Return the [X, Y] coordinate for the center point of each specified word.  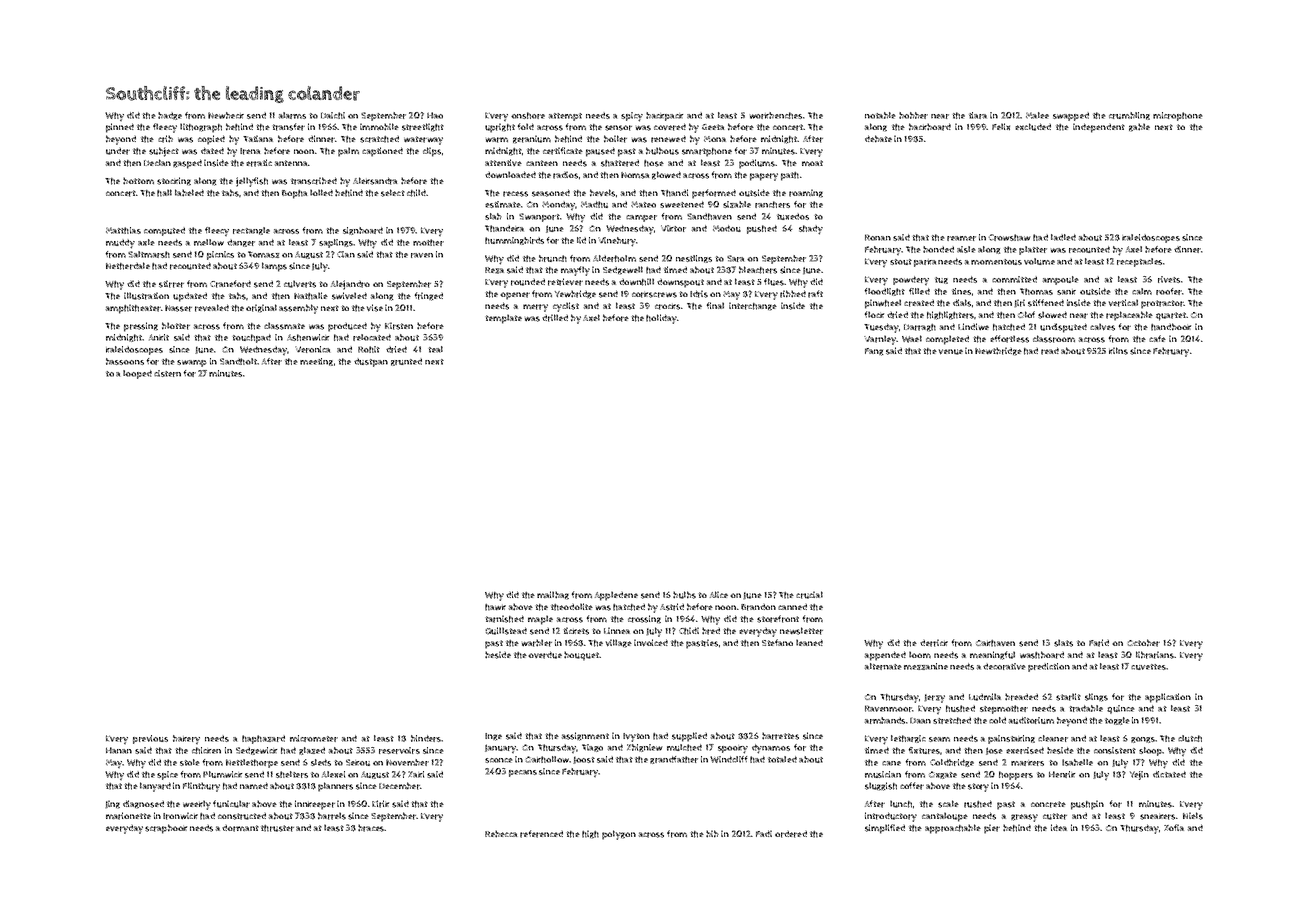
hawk [495, 607]
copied [211, 140]
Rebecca [501, 834]
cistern [167, 373]
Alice [719, 594]
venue [951, 352]
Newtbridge [998, 351]
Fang [874, 352]
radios [565, 175]
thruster [277, 828]
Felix [1001, 127]
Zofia [1174, 827]
